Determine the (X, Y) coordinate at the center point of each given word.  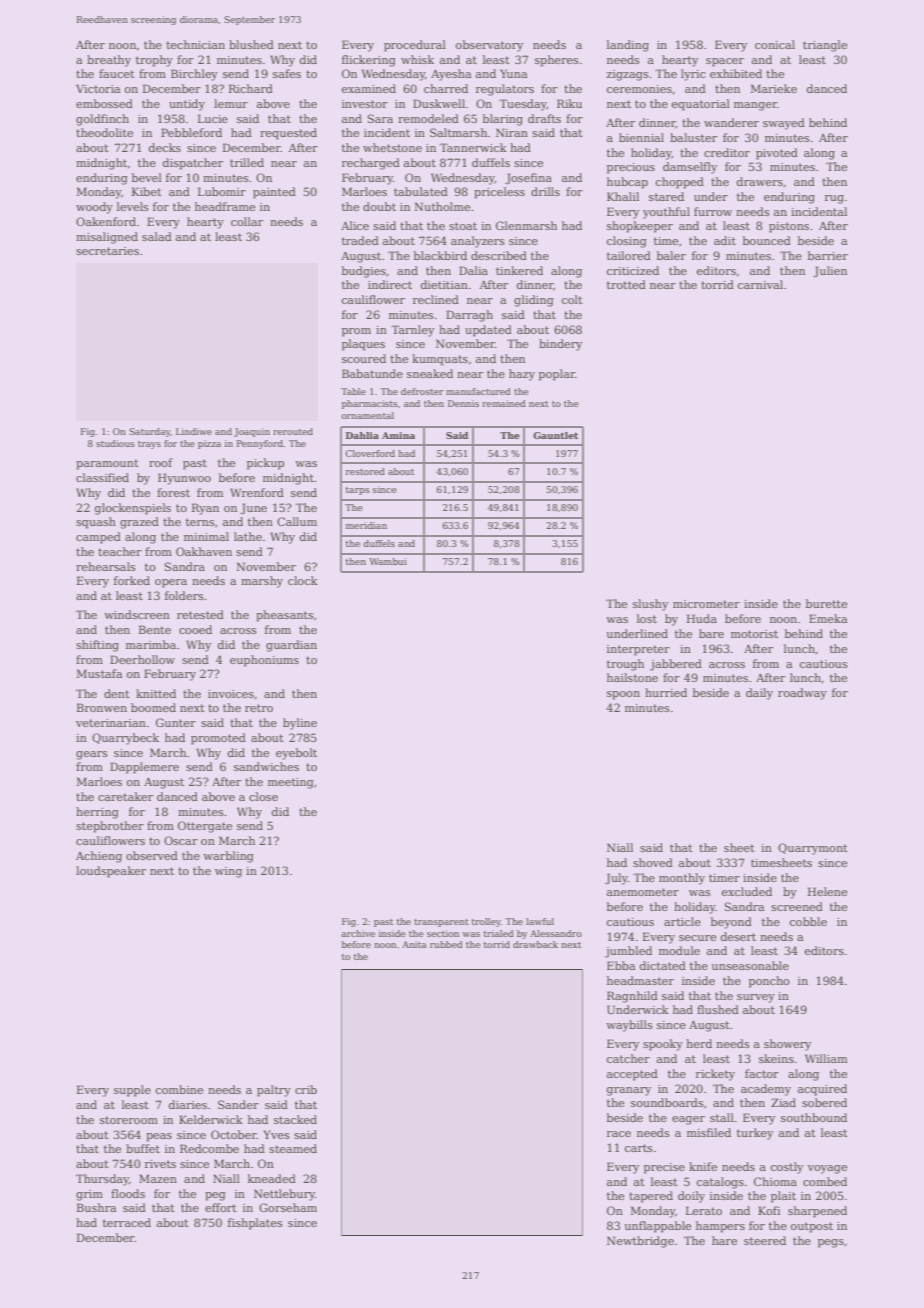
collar (247, 221)
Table (353, 391)
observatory (489, 46)
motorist (754, 634)
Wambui (388, 561)
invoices (231, 694)
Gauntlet (555, 435)
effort (221, 1207)
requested (288, 134)
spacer (725, 62)
